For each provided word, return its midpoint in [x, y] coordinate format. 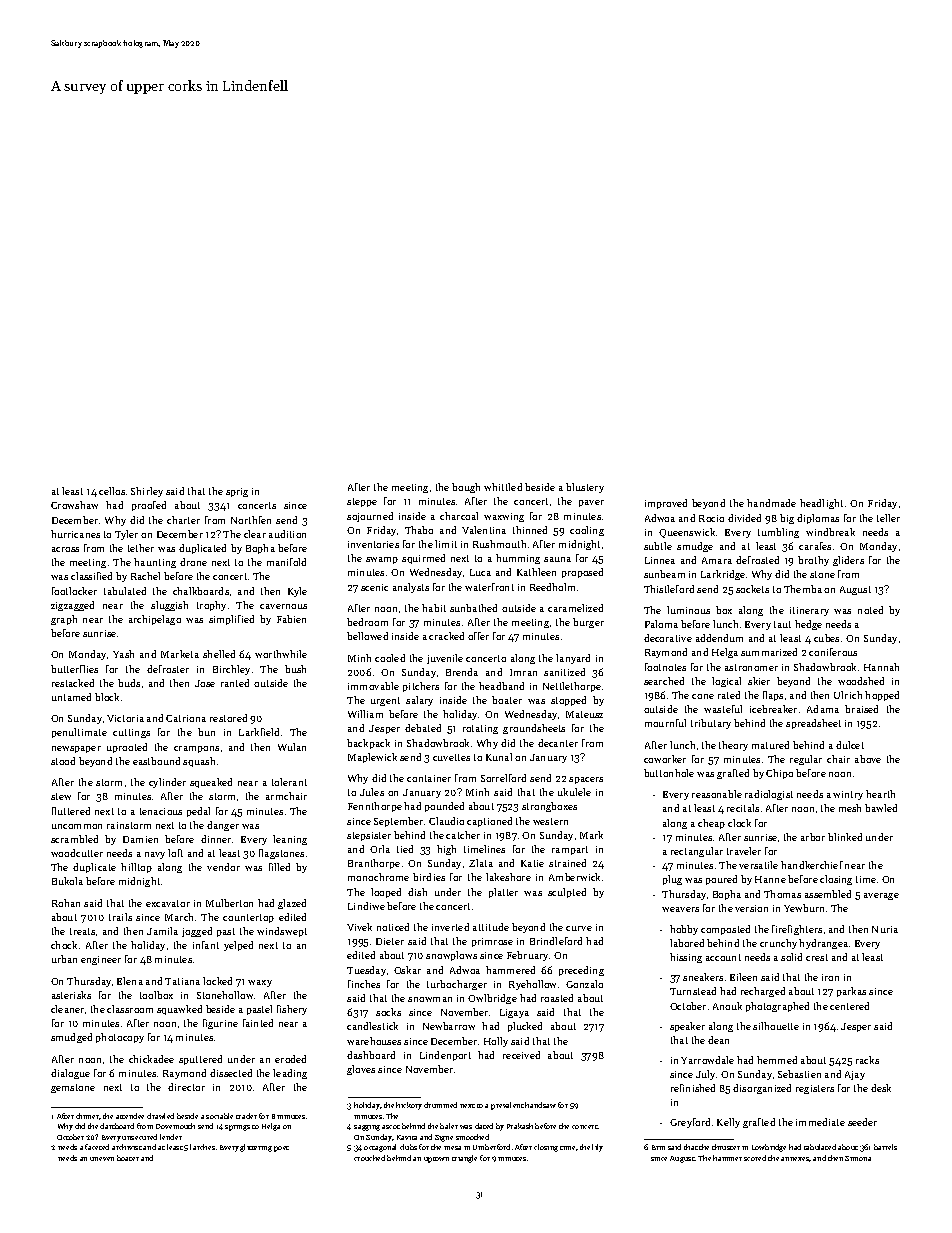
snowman [430, 999]
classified [91, 576]
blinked [845, 837]
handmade [771, 503]
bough [466, 488]
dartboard [117, 1126]
